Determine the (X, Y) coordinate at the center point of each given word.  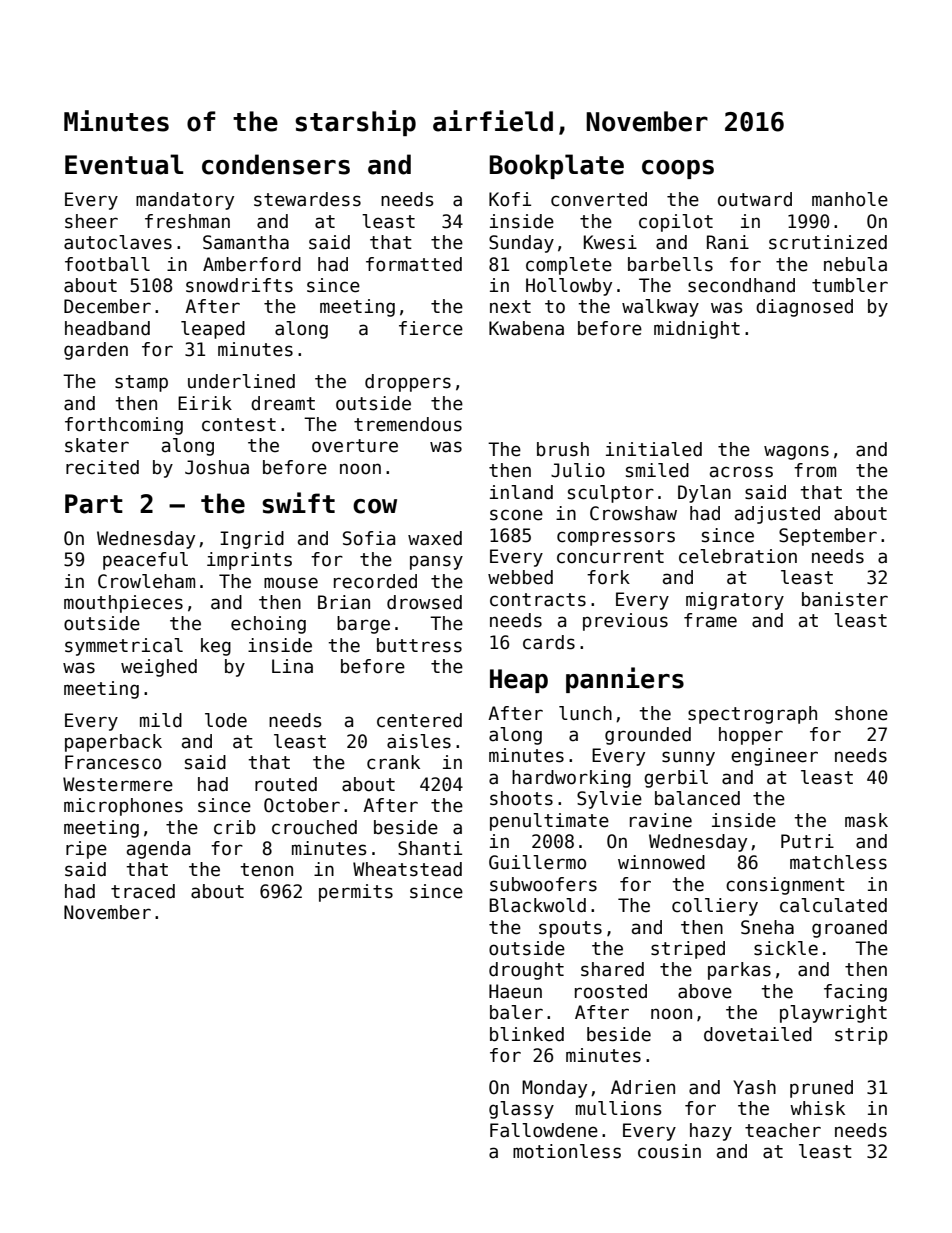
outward (755, 199)
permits (356, 893)
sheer (91, 221)
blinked (527, 1034)
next (510, 307)
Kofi (510, 199)
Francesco (113, 762)
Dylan (704, 494)
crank (393, 762)
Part (94, 504)
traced (143, 891)
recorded (375, 581)
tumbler (850, 285)
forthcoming (124, 426)
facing (855, 993)
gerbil (676, 779)
